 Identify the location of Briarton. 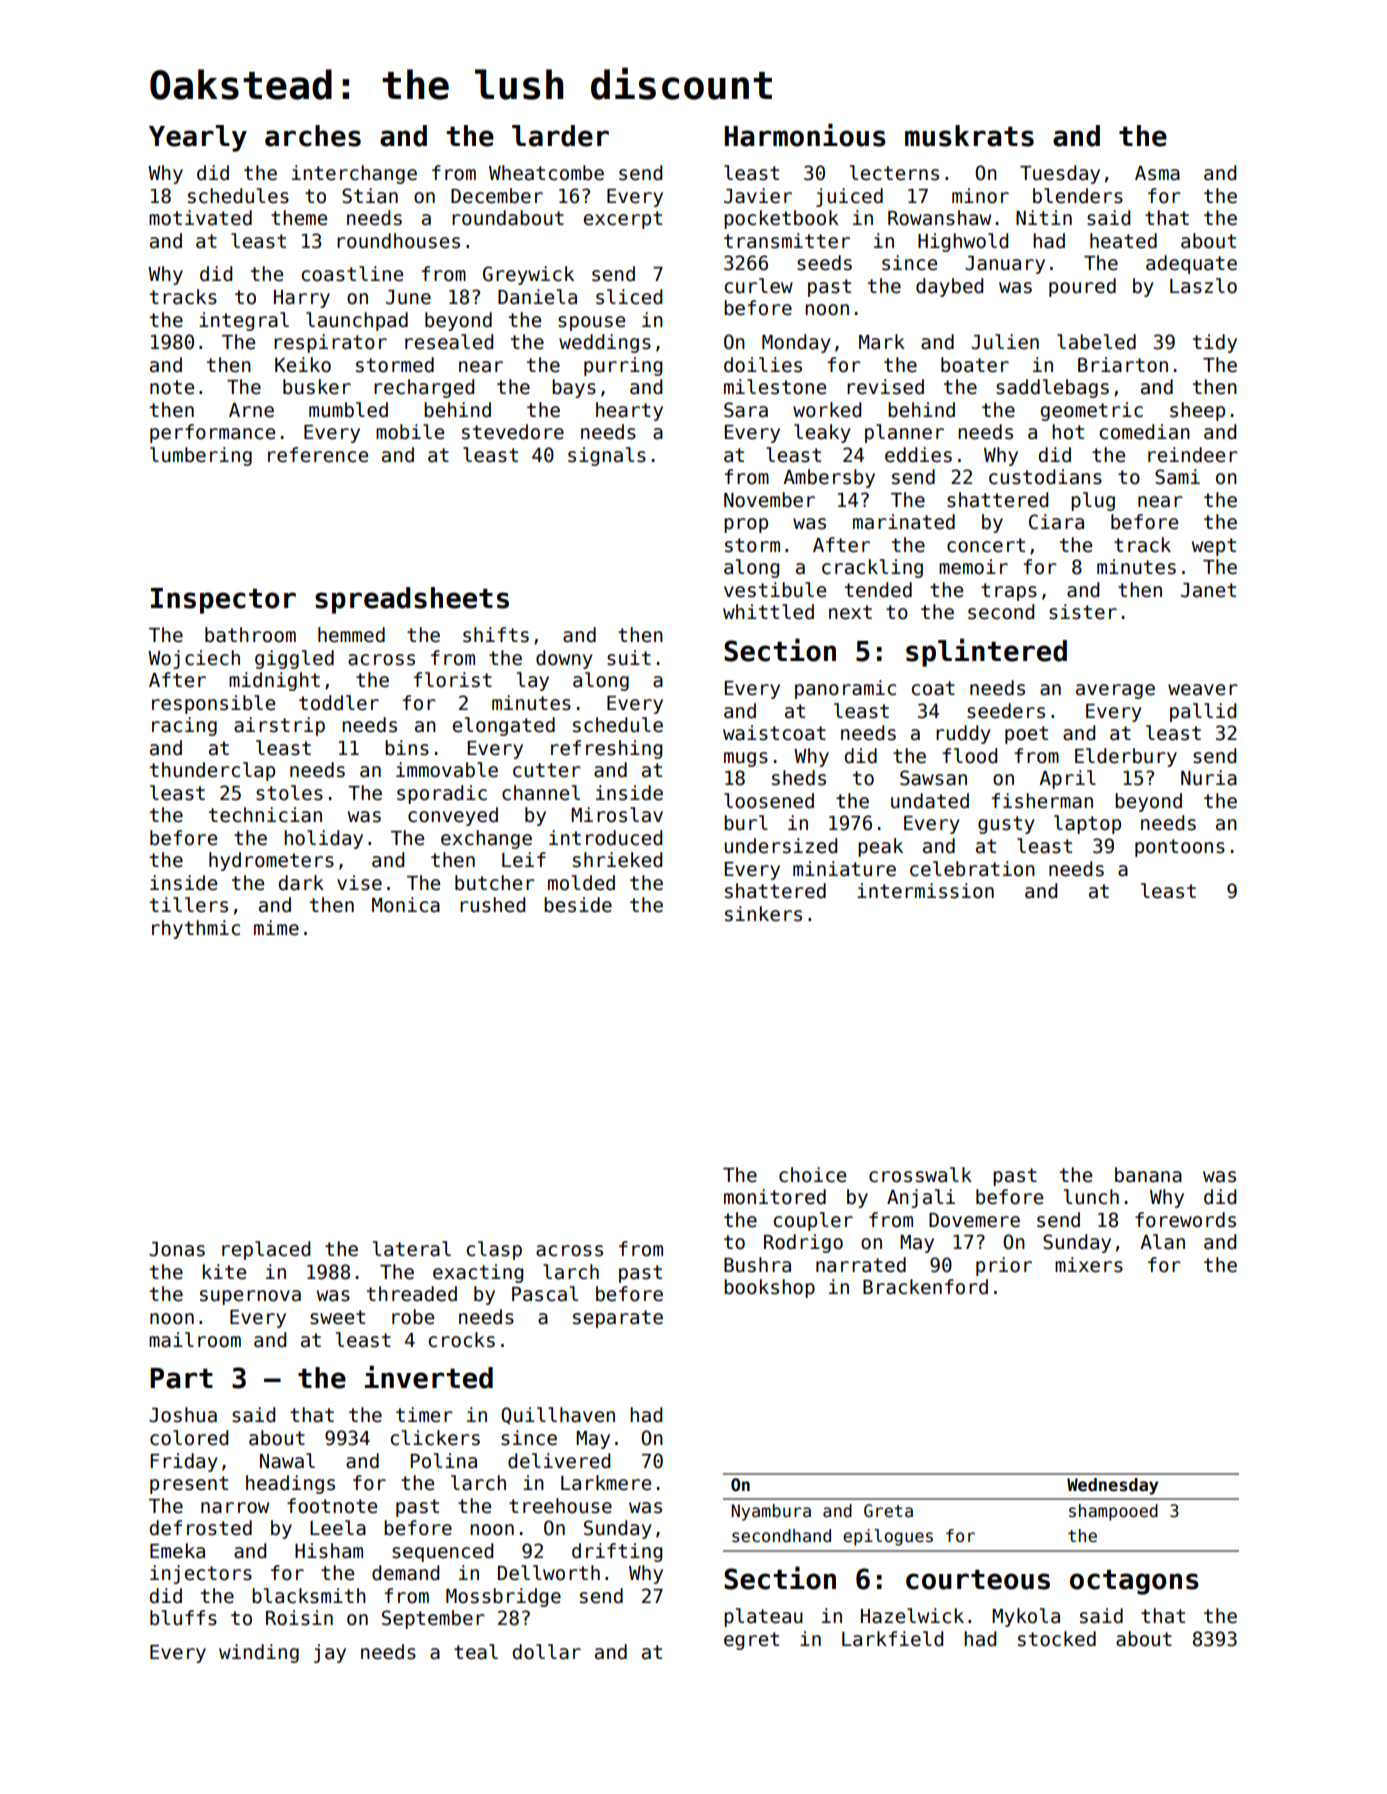
(1123, 365).
